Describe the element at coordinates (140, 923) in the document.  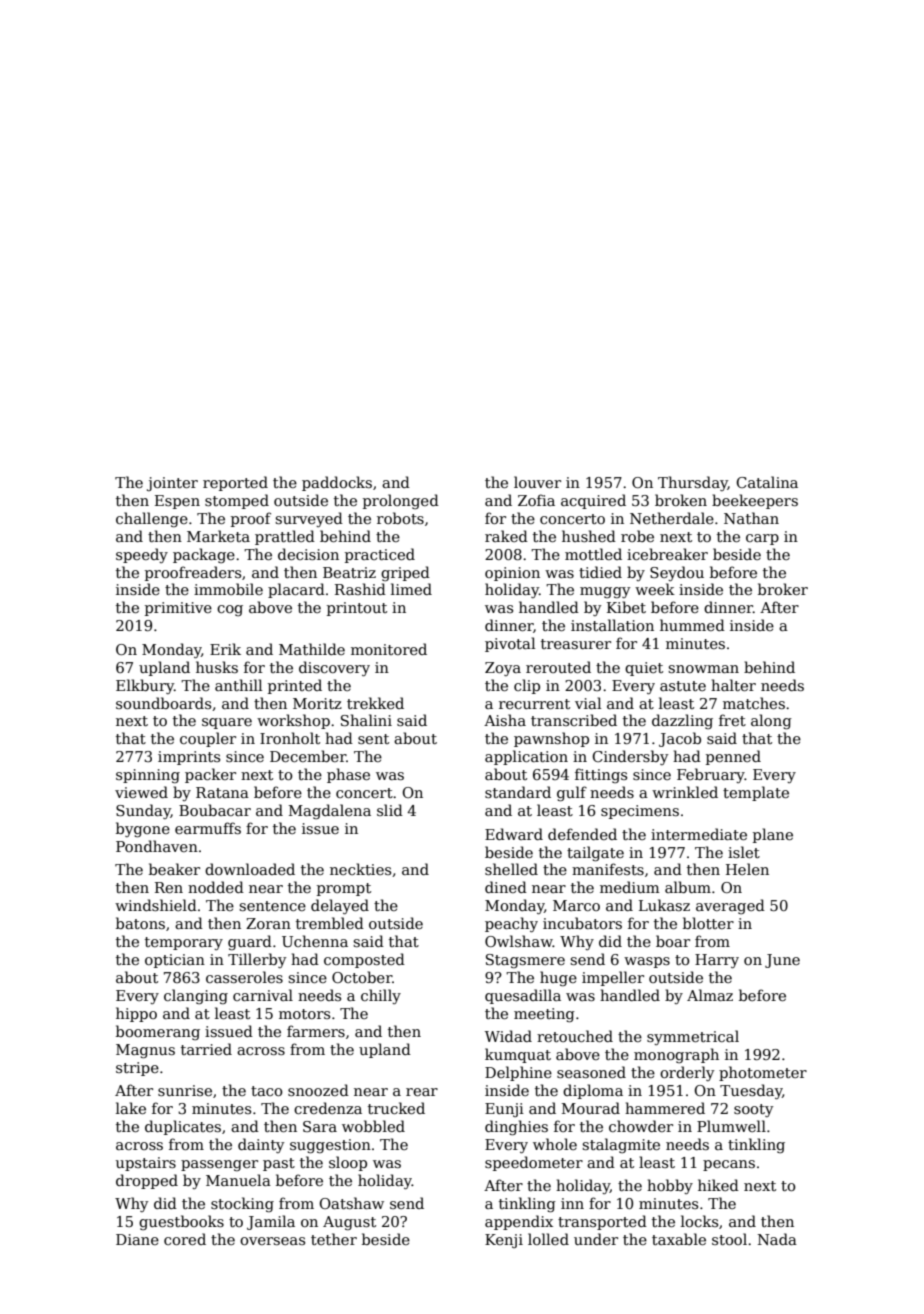
I see `batons` at that location.
